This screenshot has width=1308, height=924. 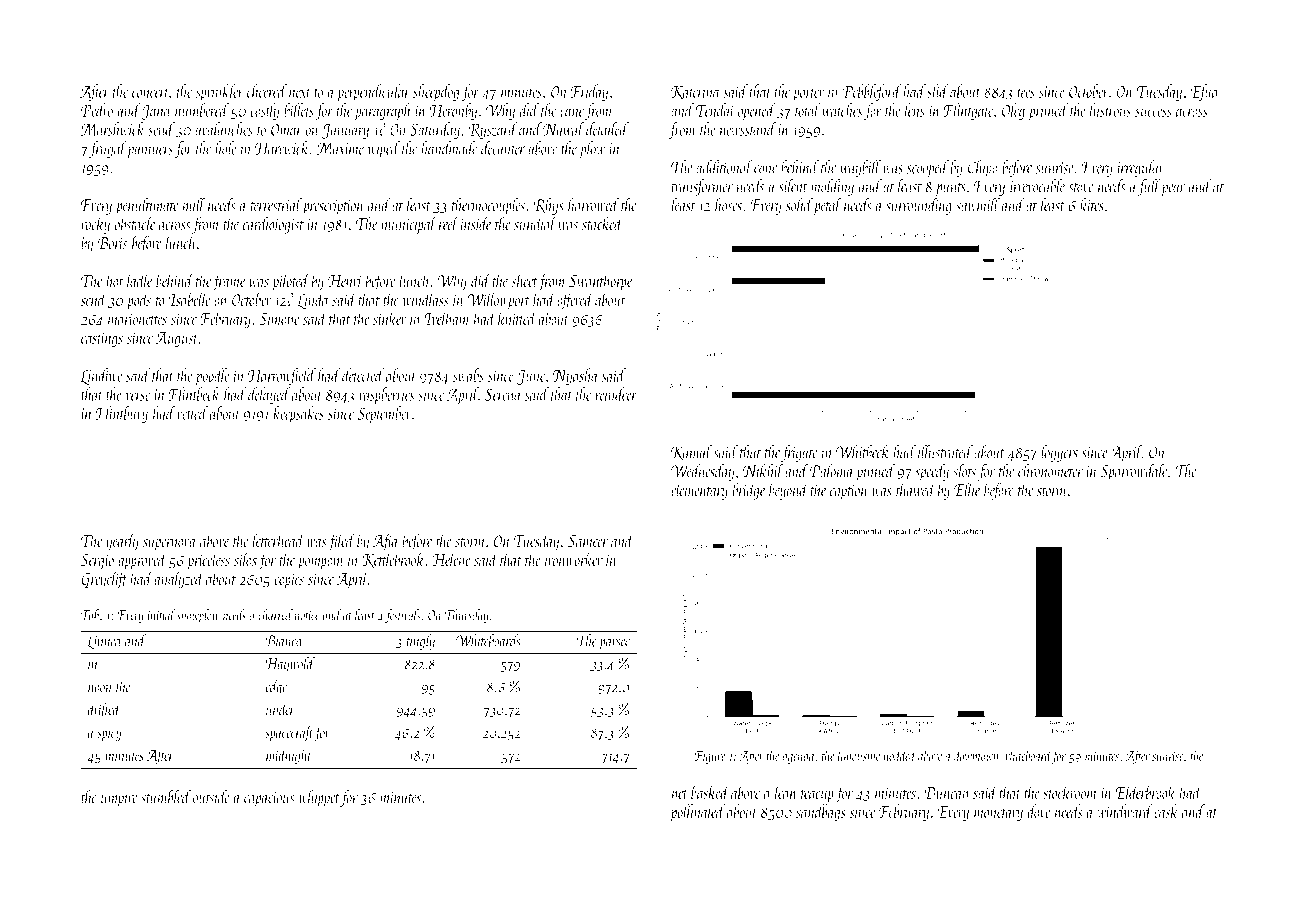 What do you see at coordinates (373, 93) in the screenshot?
I see `perpendicular` at bounding box center [373, 93].
